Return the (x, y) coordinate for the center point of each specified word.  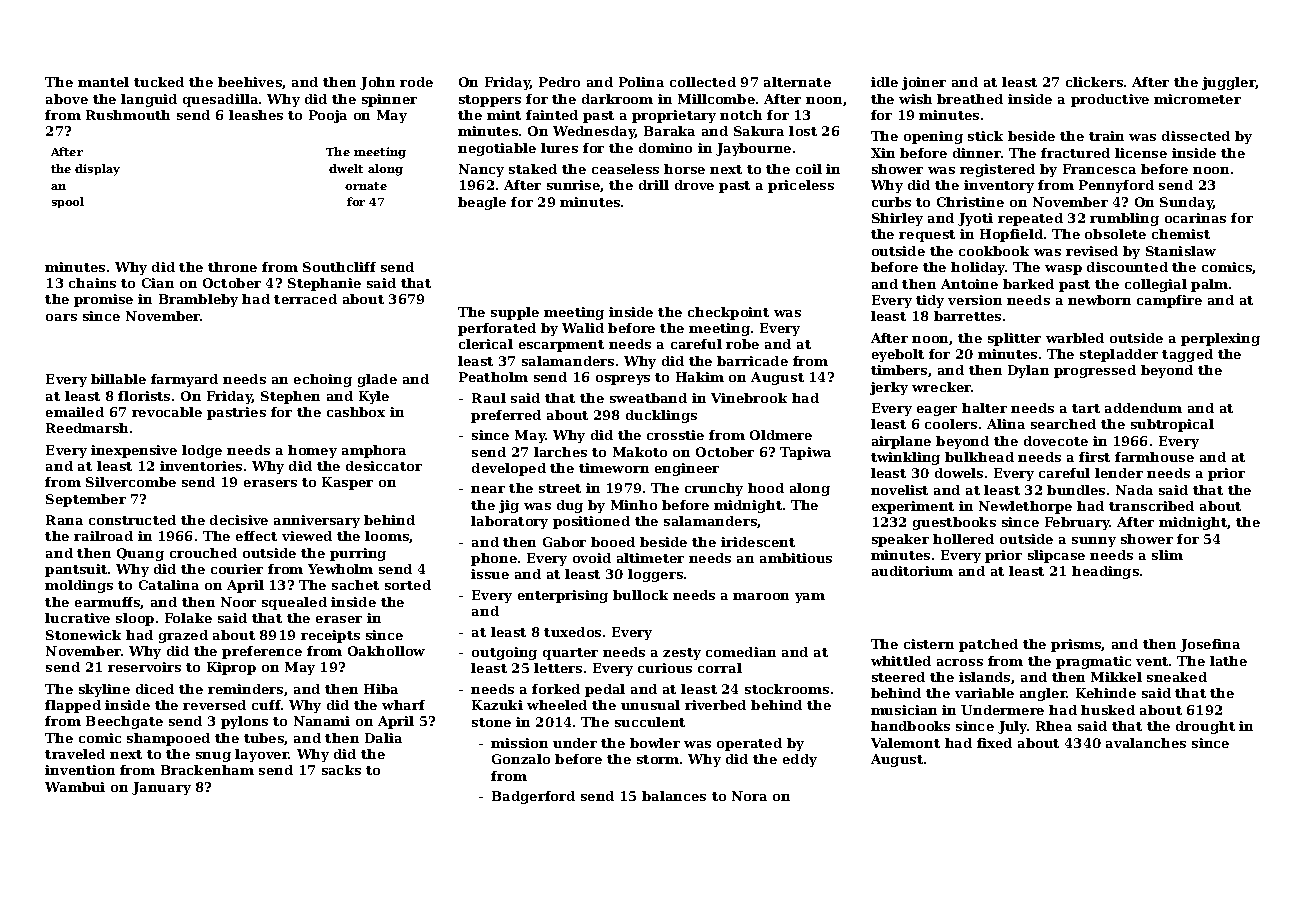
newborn (1099, 300)
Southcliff (339, 267)
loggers (655, 575)
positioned (591, 522)
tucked (159, 82)
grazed (183, 636)
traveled (75, 754)
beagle (482, 203)
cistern (929, 644)
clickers (1094, 82)
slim (1167, 555)
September (86, 500)
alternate (797, 82)
